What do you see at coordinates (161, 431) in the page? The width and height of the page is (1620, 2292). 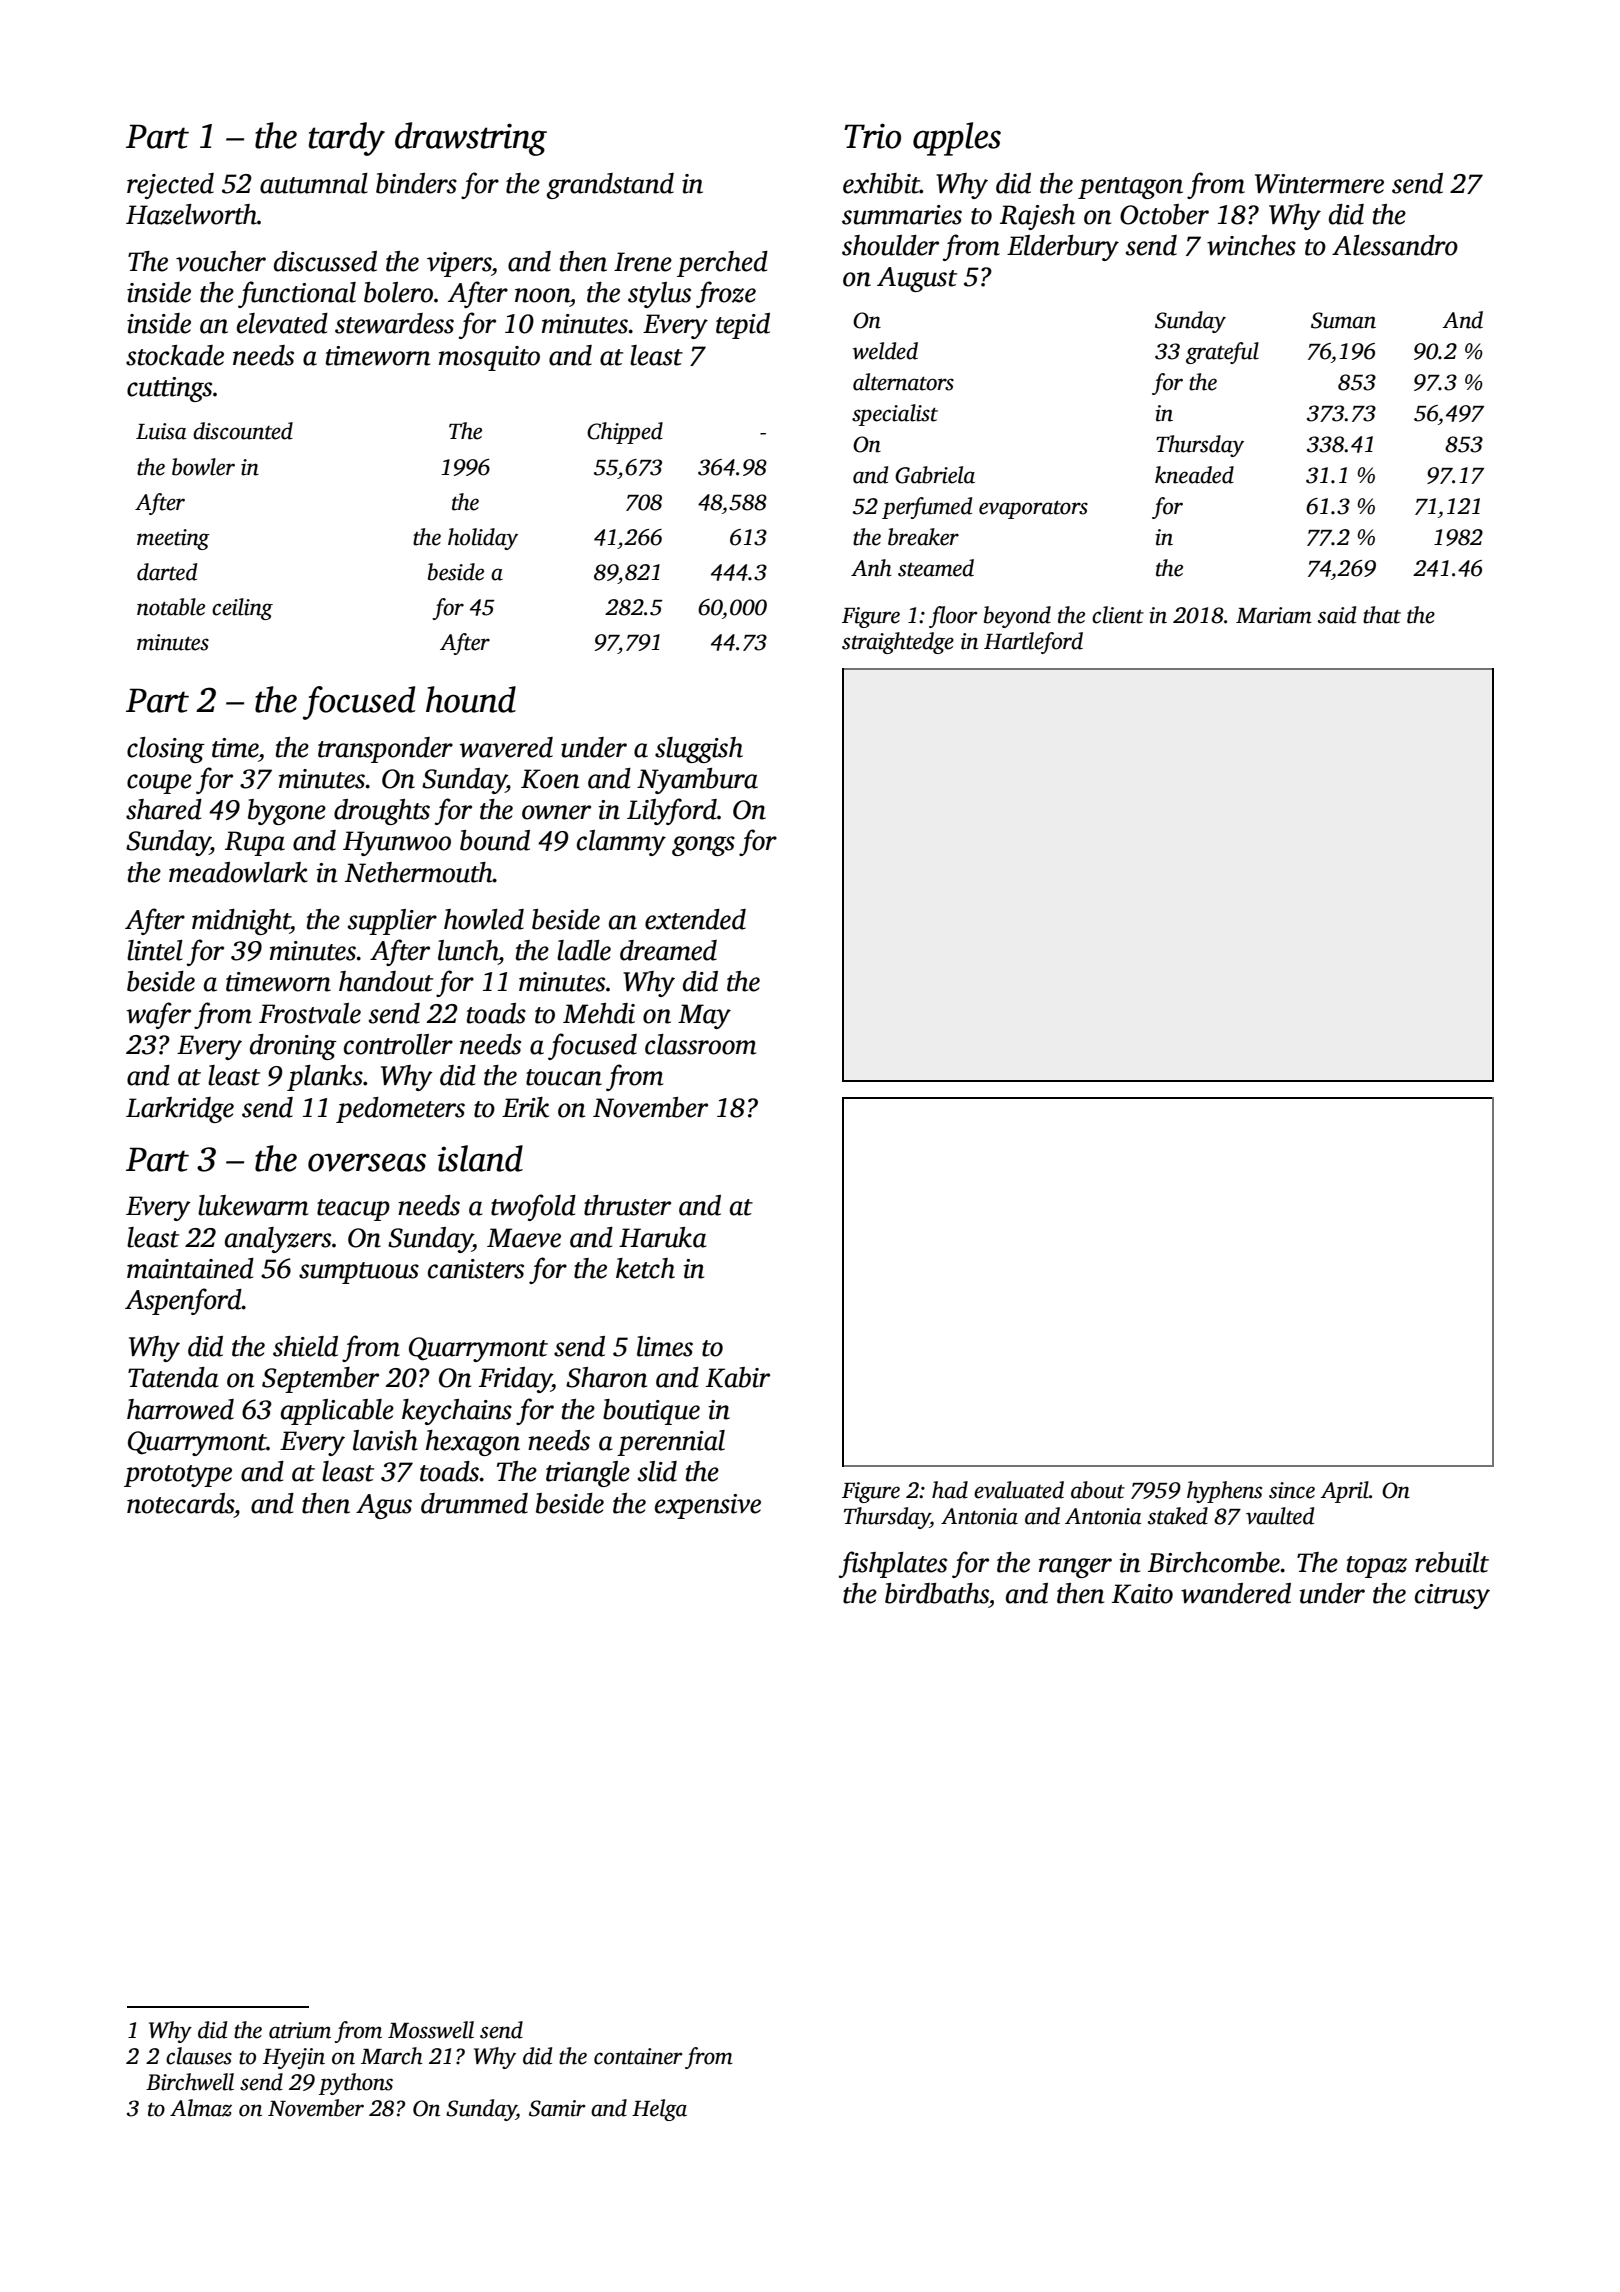 I see `Luisa` at bounding box center [161, 431].
